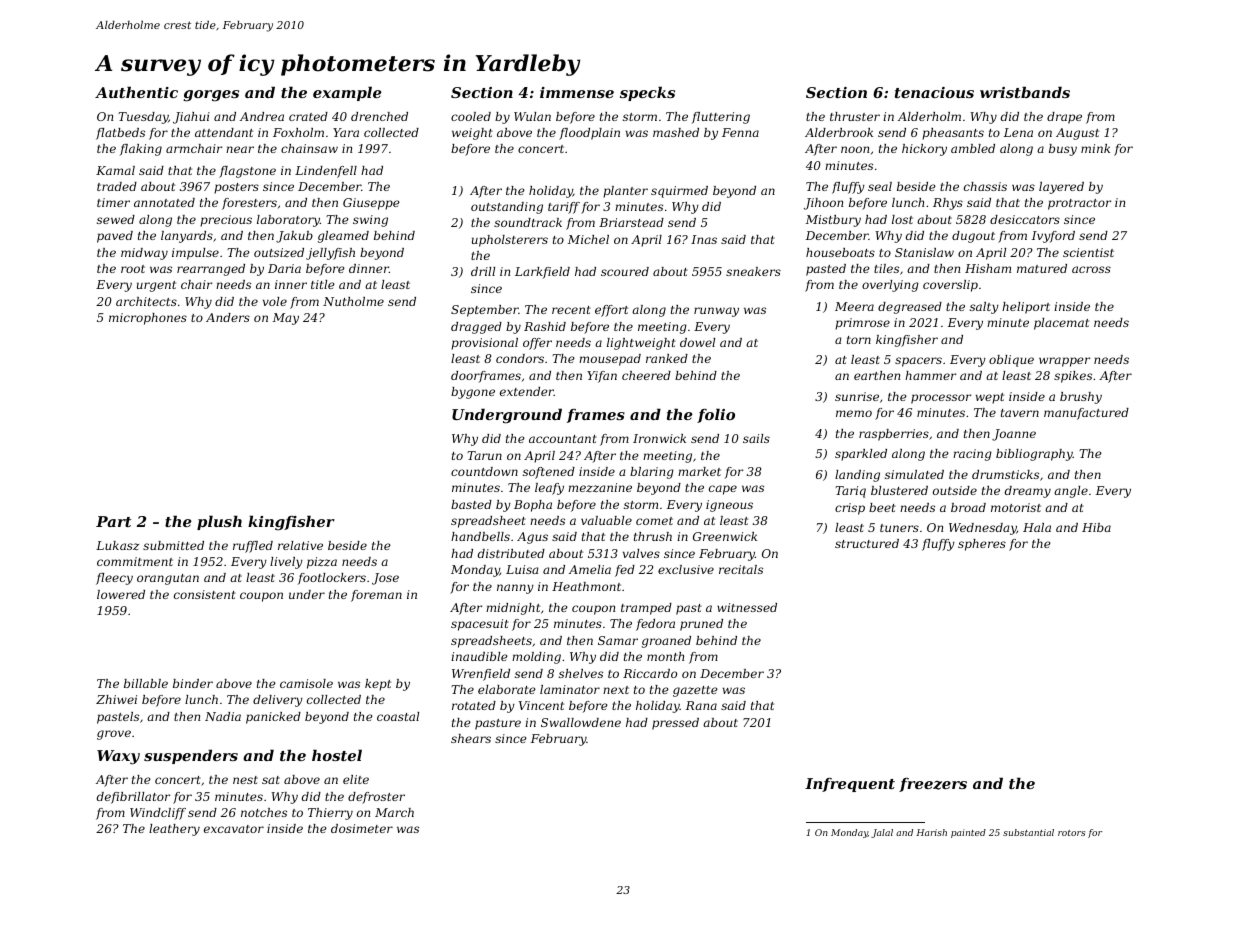 The image size is (1233, 952). Describe the element at coordinates (191, 756) in the image. I see `suspenders` at that location.
